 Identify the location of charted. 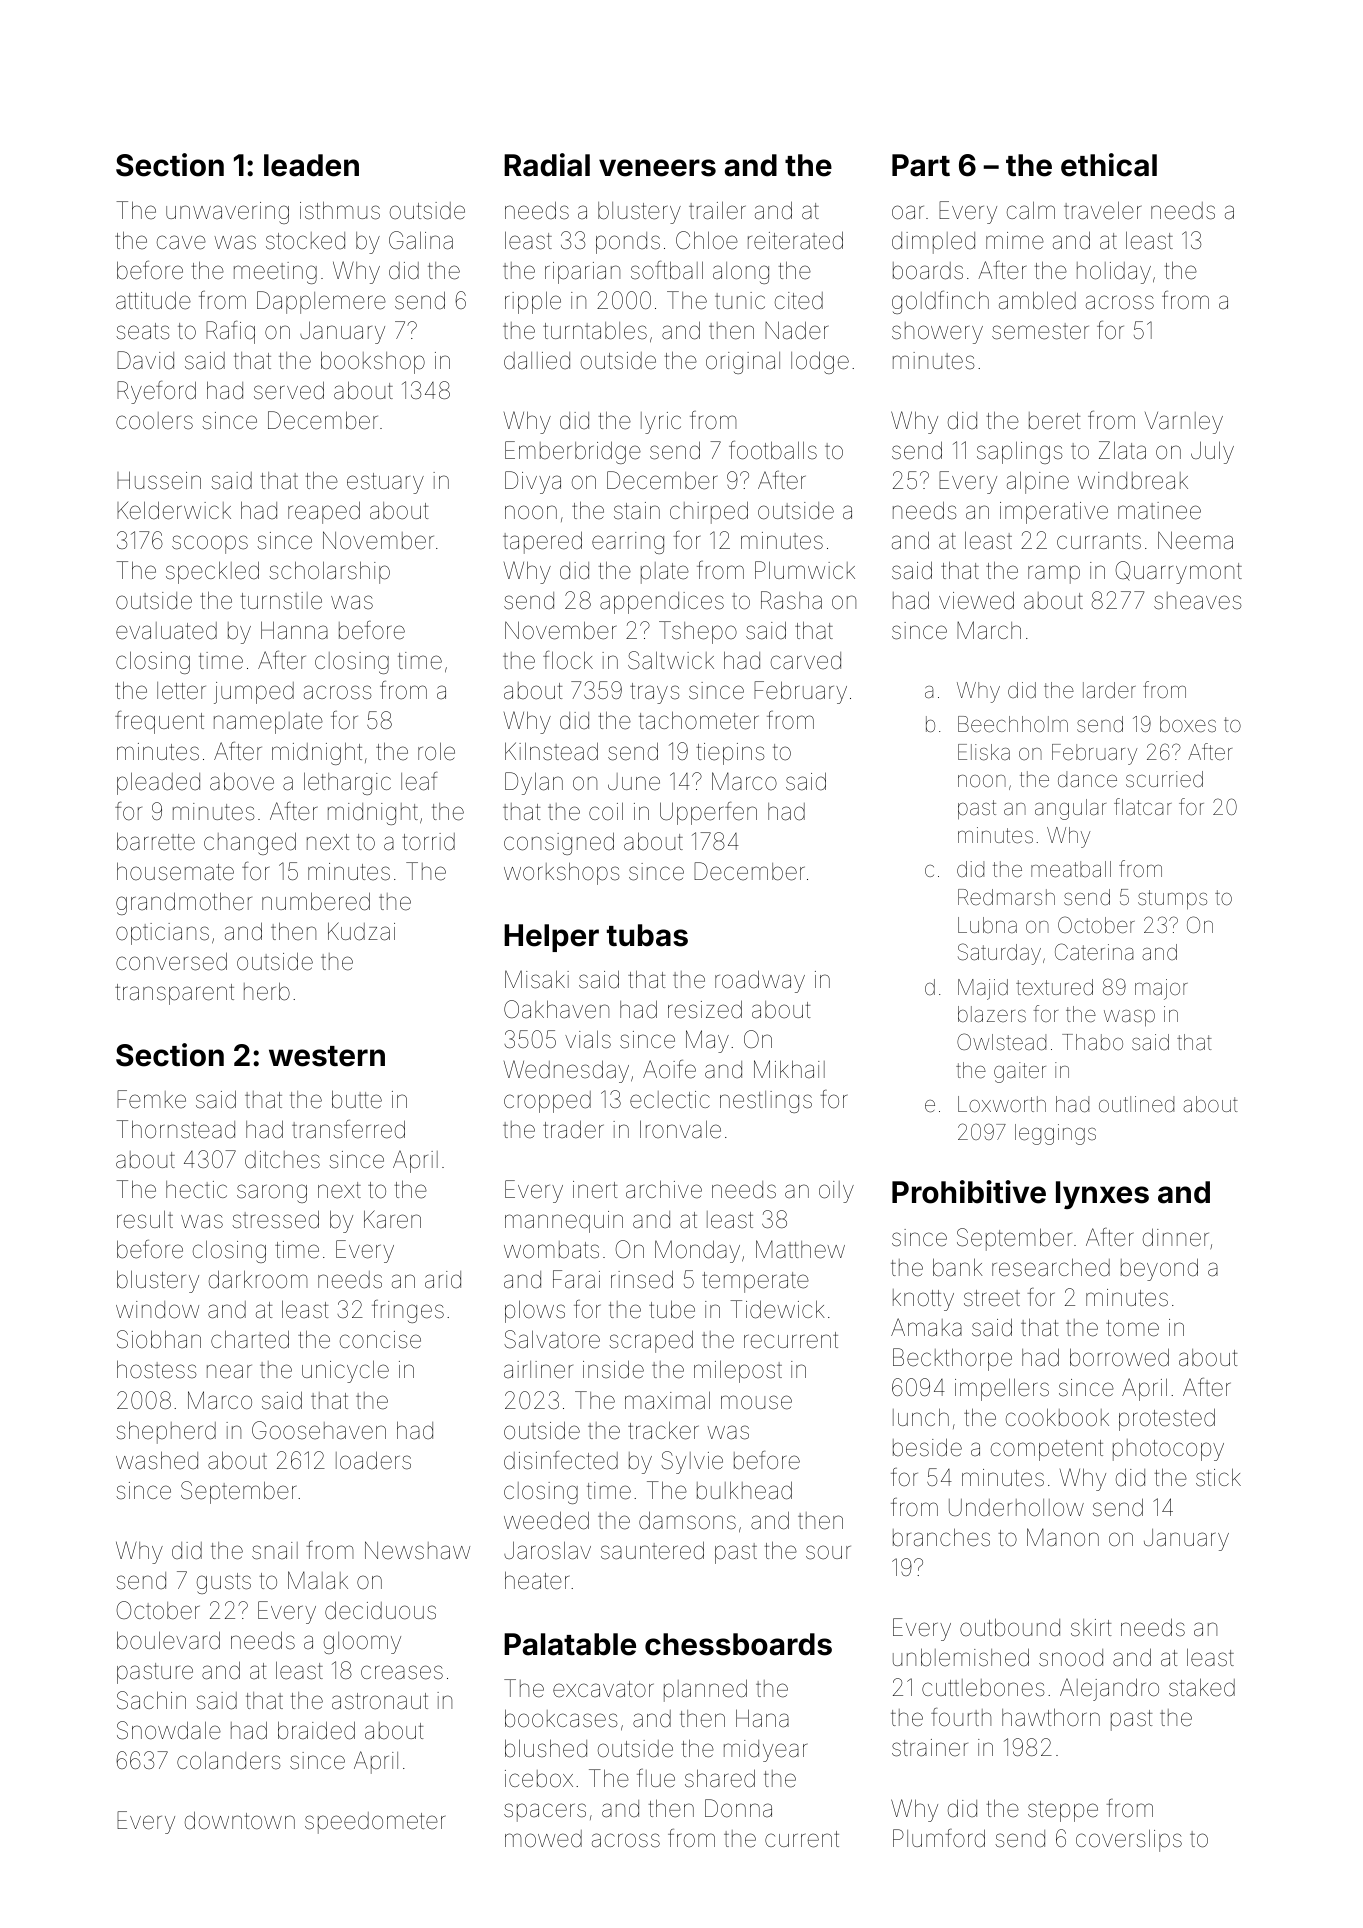
(250, 1339).
